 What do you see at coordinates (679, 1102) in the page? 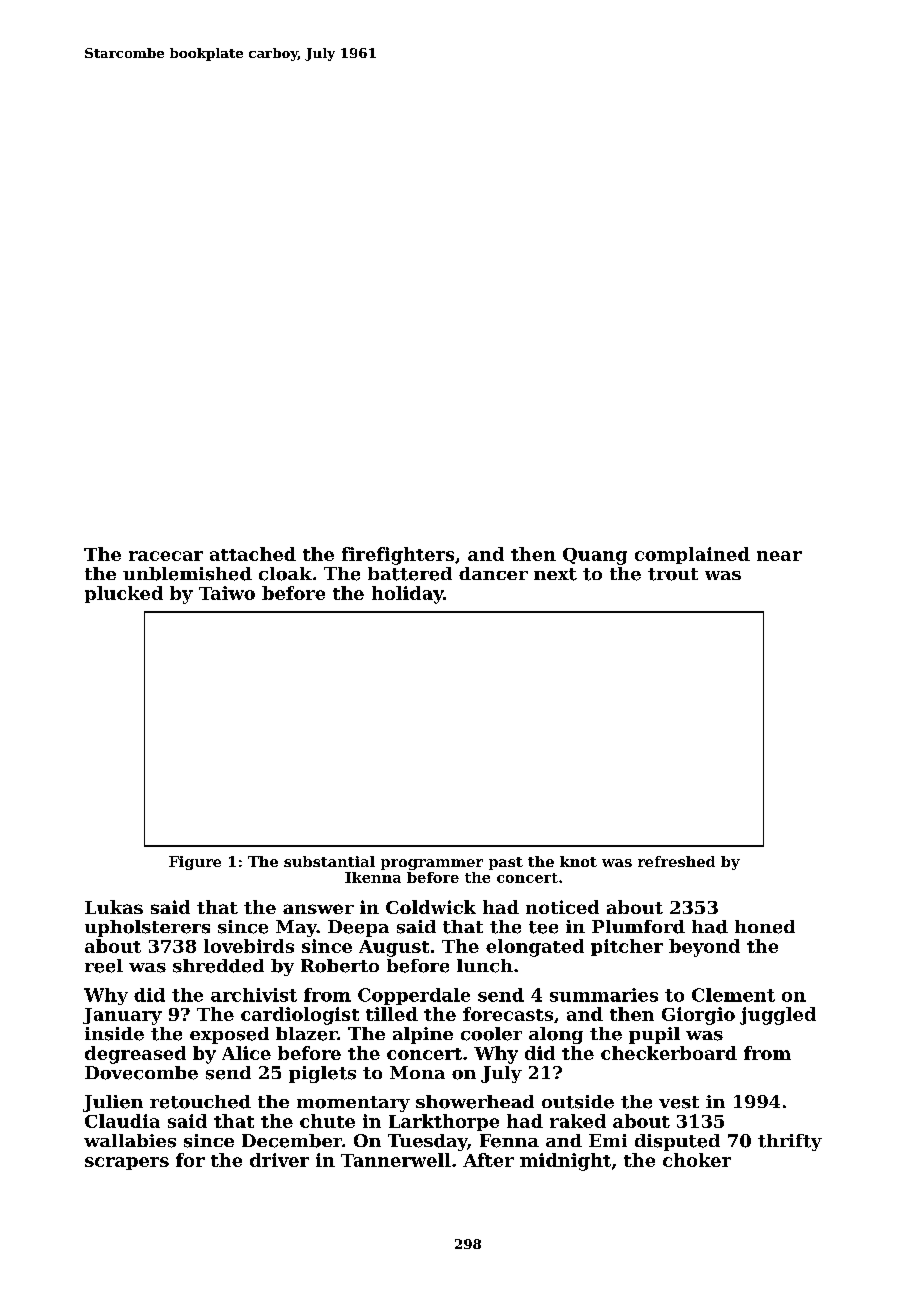
I see `vest` at bounding box center [679, 1102].
